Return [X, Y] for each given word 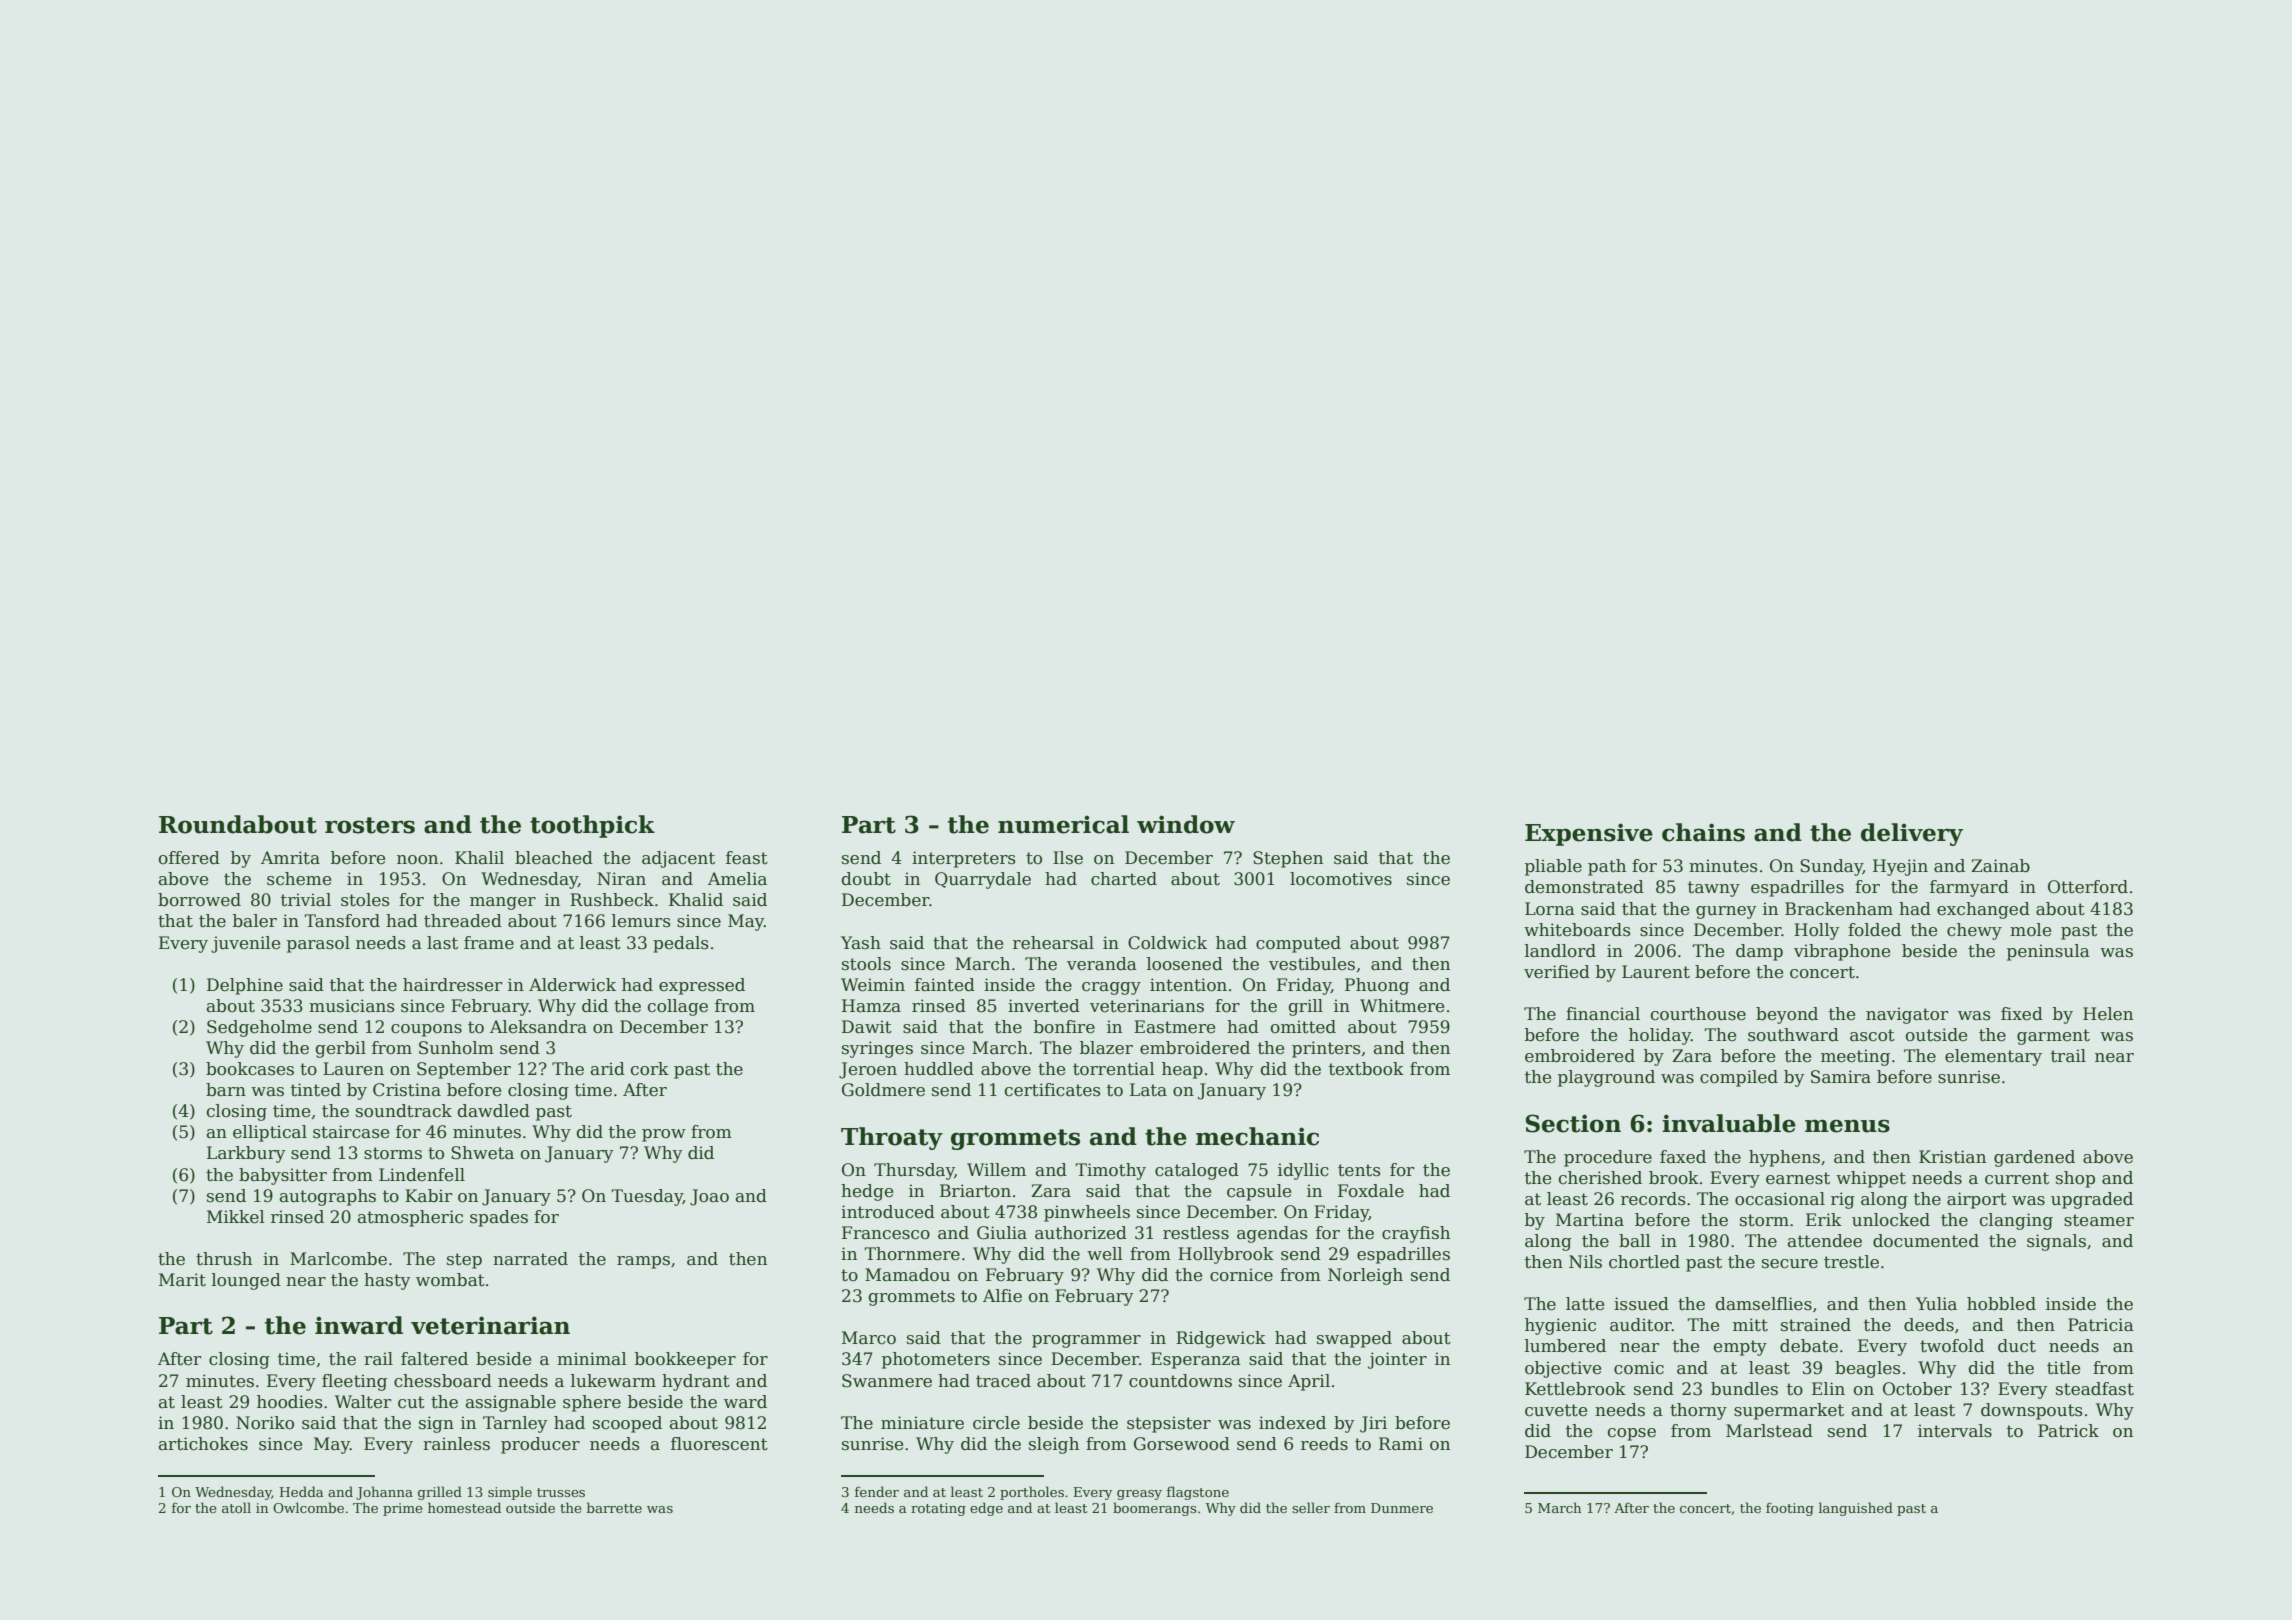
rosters [370, 825]
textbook [1366, 1069]
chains [1703, 832]
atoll [236, 1507]
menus [1847, 1126]
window [1186, 824]
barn [226, 1090]
